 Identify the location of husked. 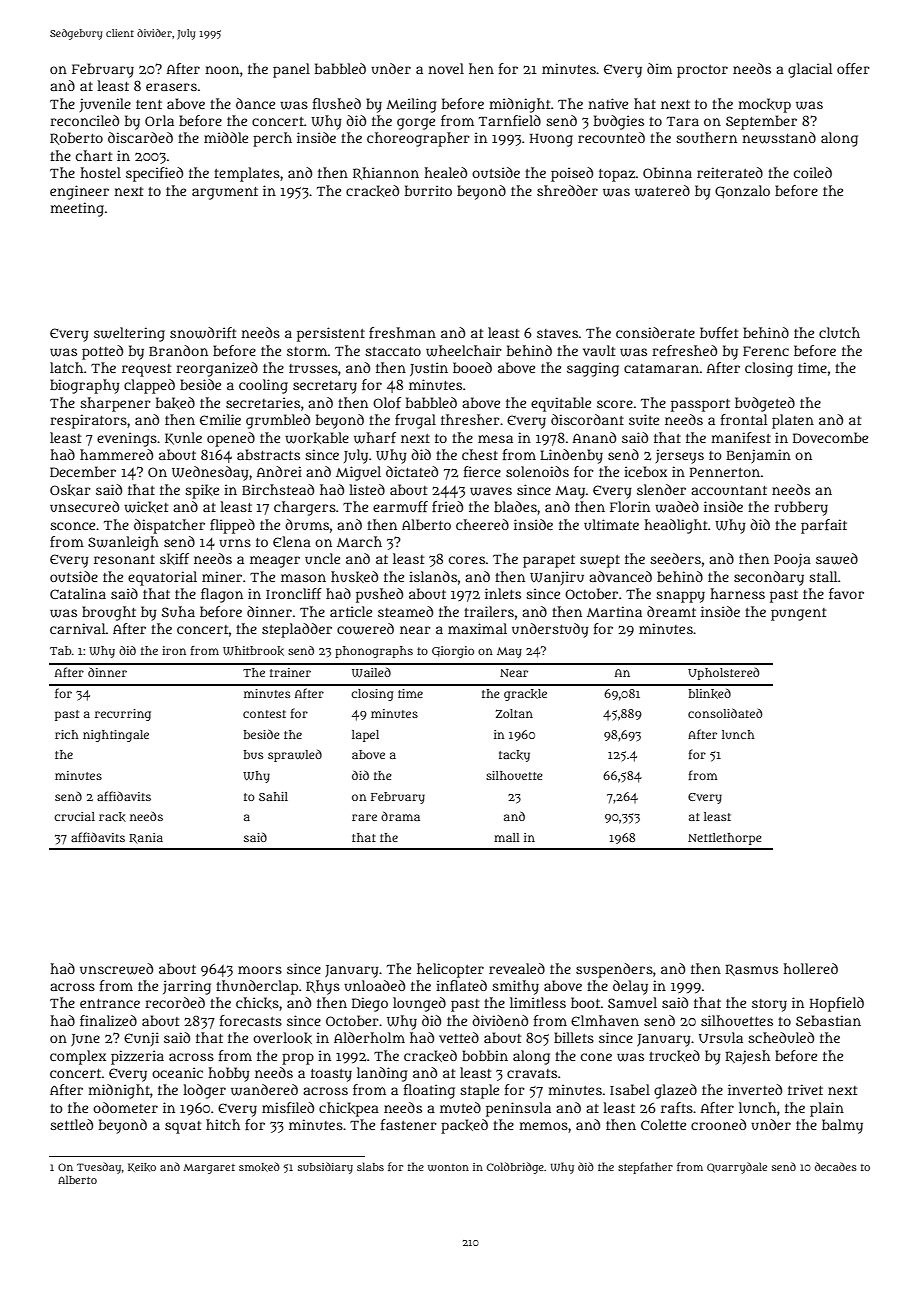
(354, 577).
